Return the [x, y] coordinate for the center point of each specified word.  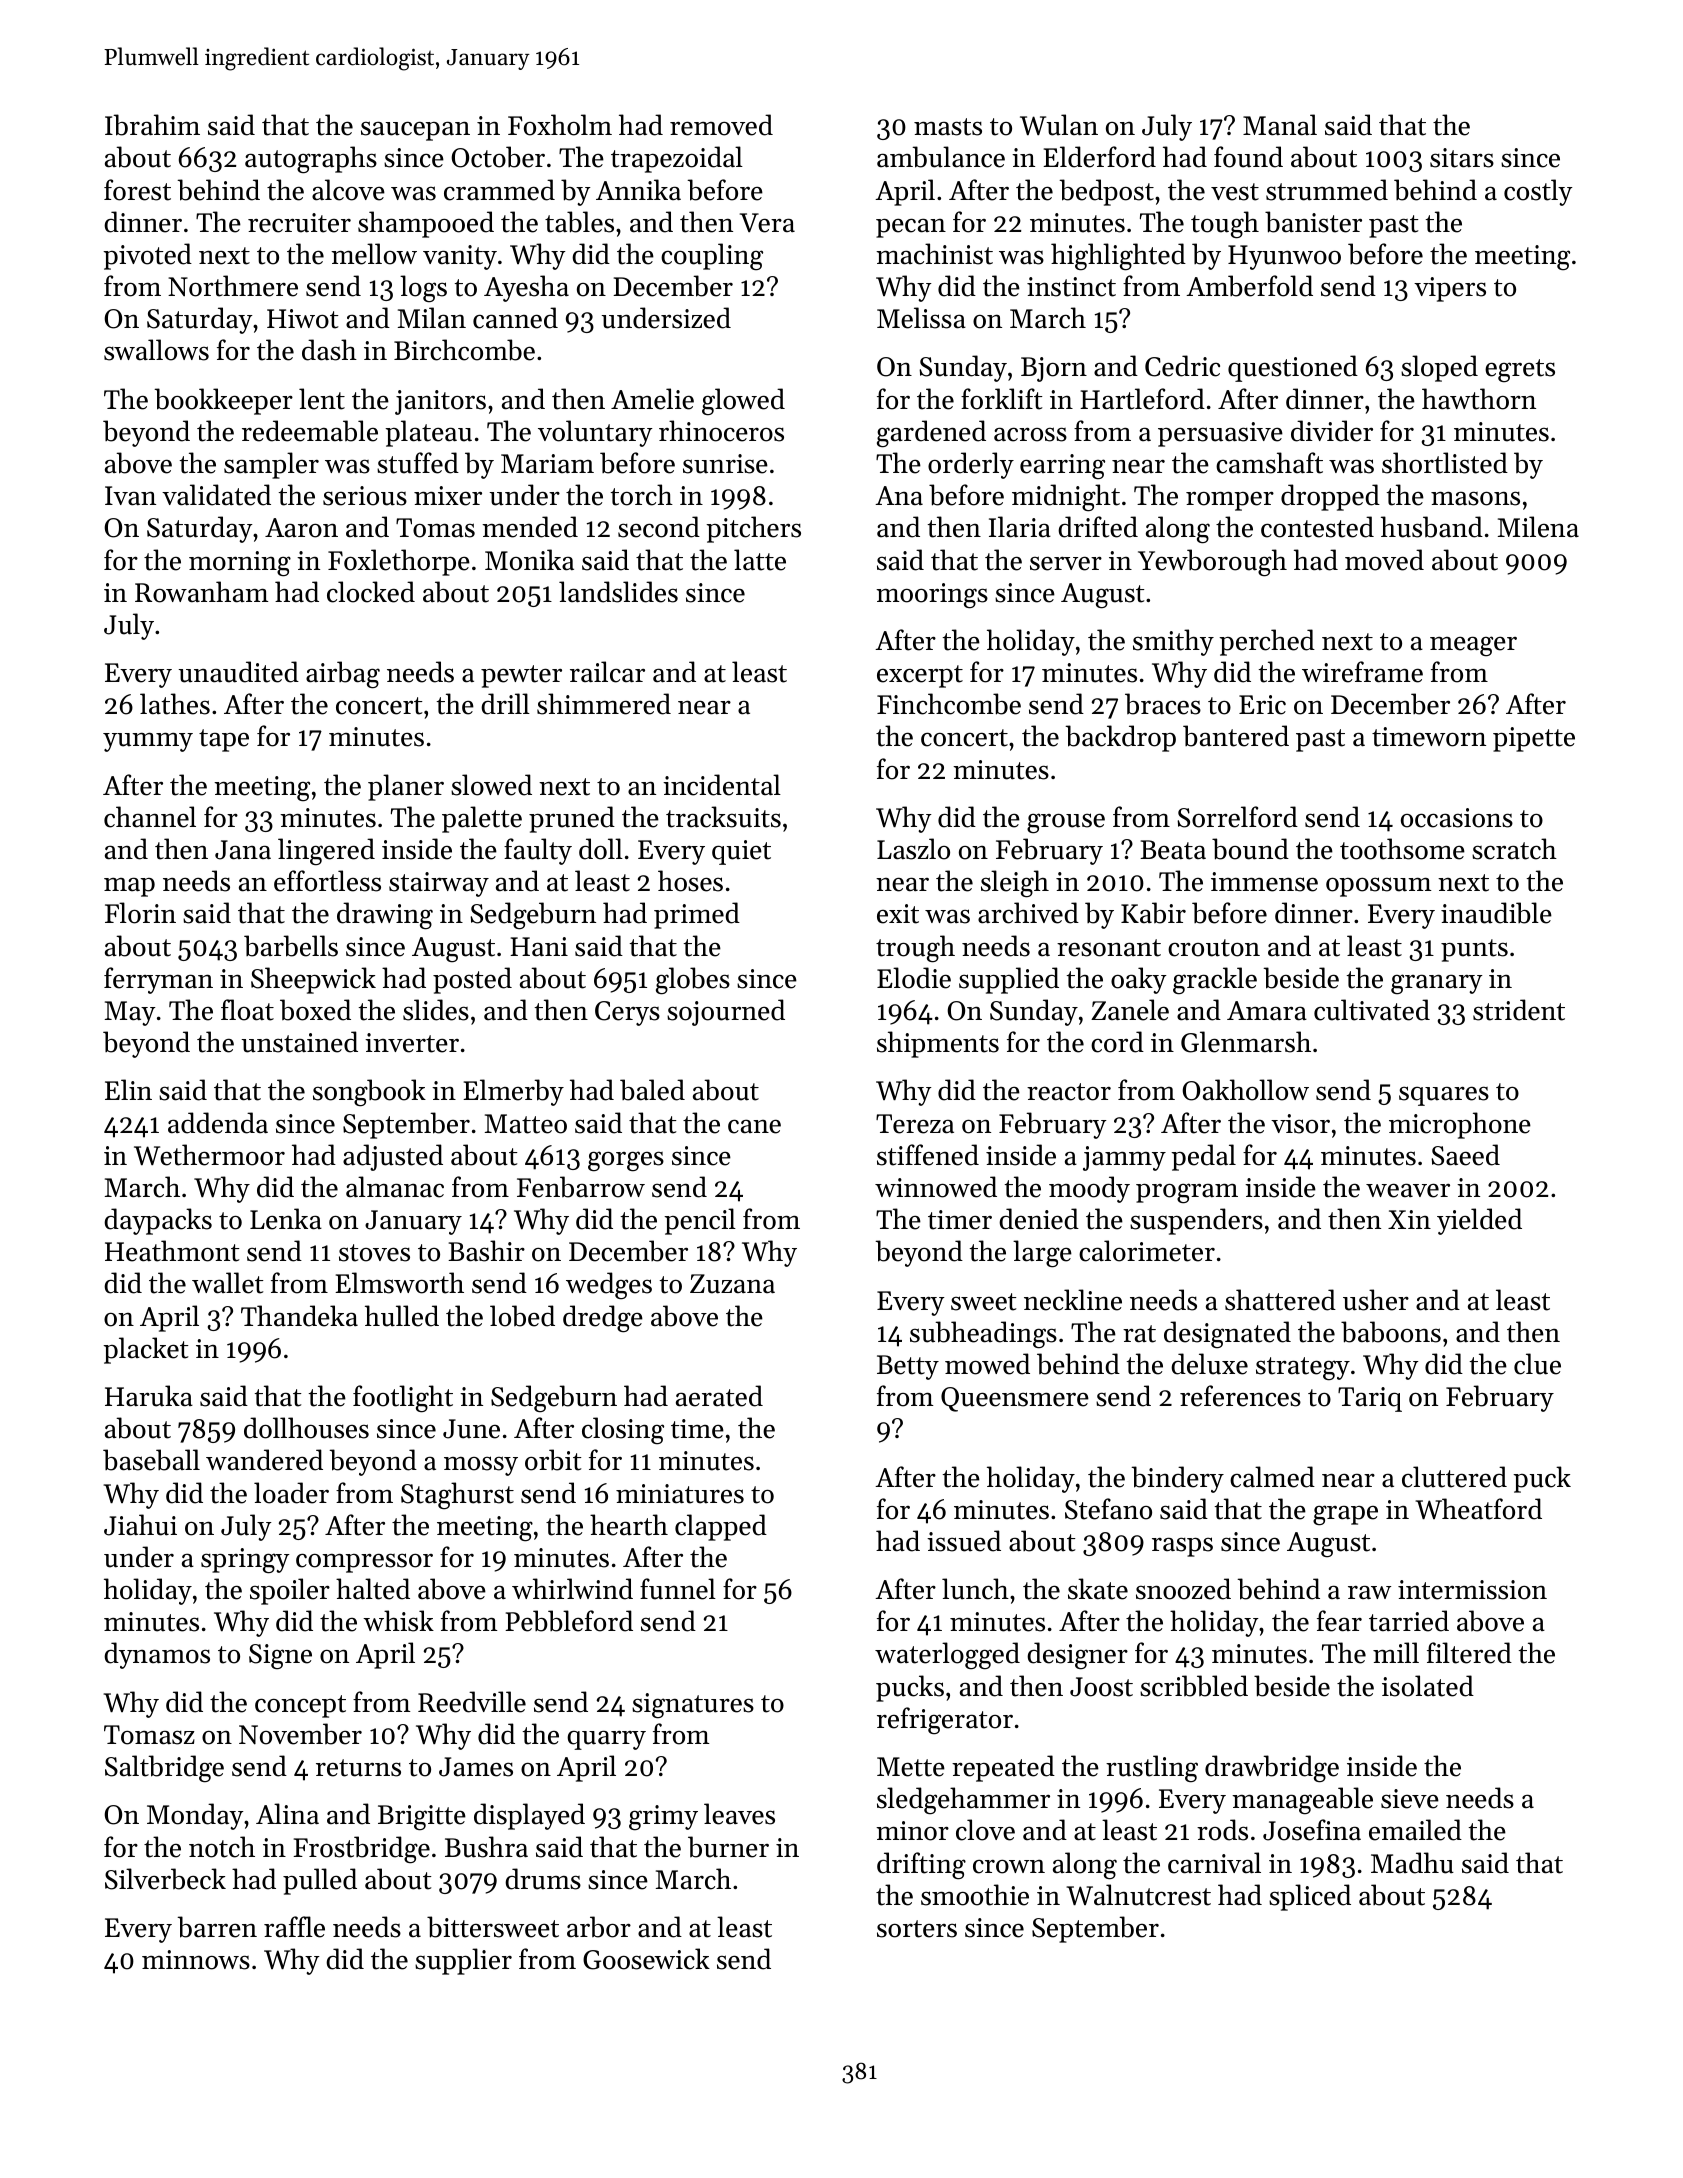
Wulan [1059, 125]
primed [697, 915]
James [476, 1767]
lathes [175, 704]
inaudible [1496, 913]
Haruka [149, 1396]
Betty [908, 1367]
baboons [1391, 1332]
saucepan [415, 131]
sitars [1462, 158]
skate [1098, 1589]
